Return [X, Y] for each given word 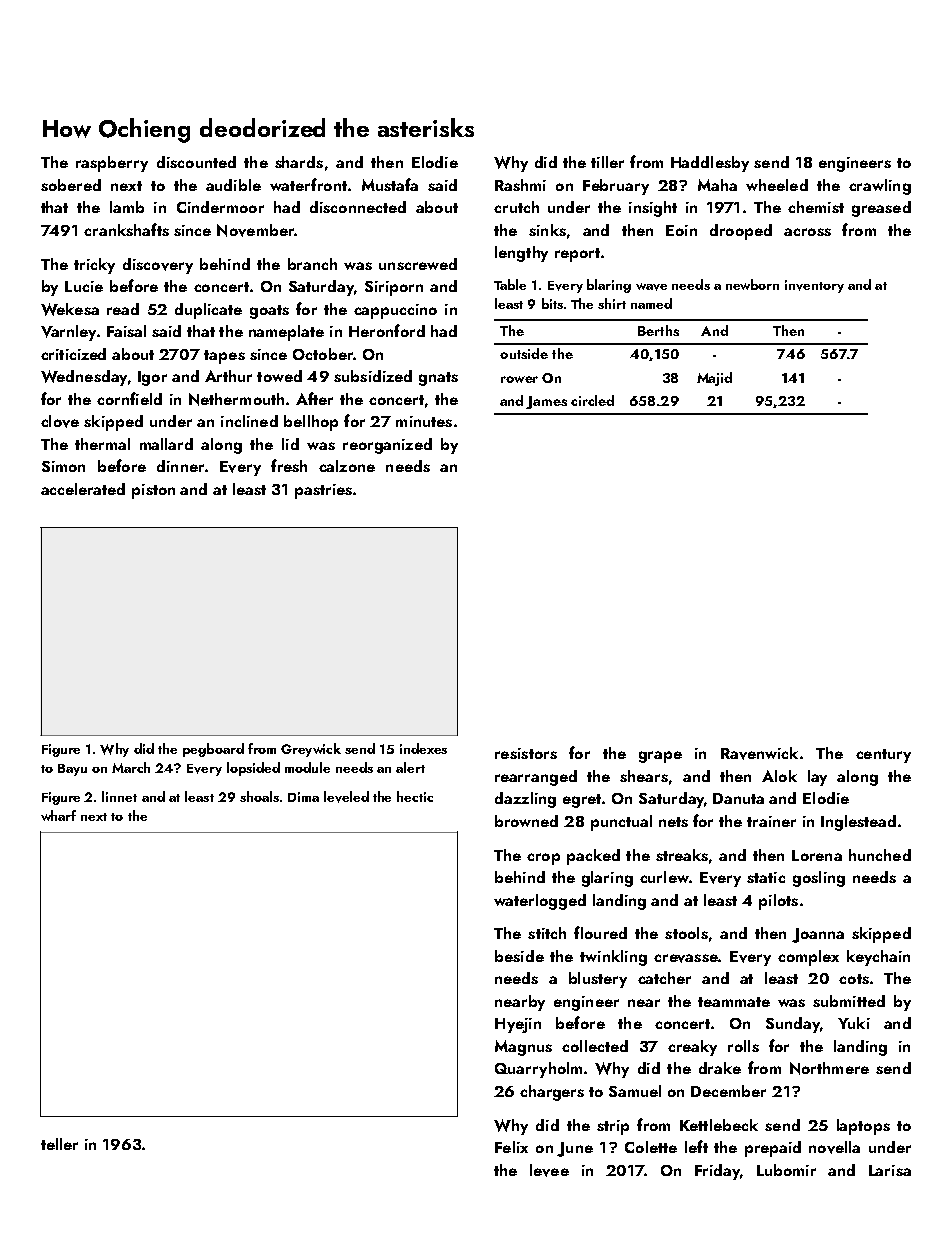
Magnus [523, 1048]
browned [526, 821]
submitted [849, 1001]
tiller [607, 162]
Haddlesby [710, 164]
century [883, 756]
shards [299, 162]
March [131, 767]
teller [59, 1144]
